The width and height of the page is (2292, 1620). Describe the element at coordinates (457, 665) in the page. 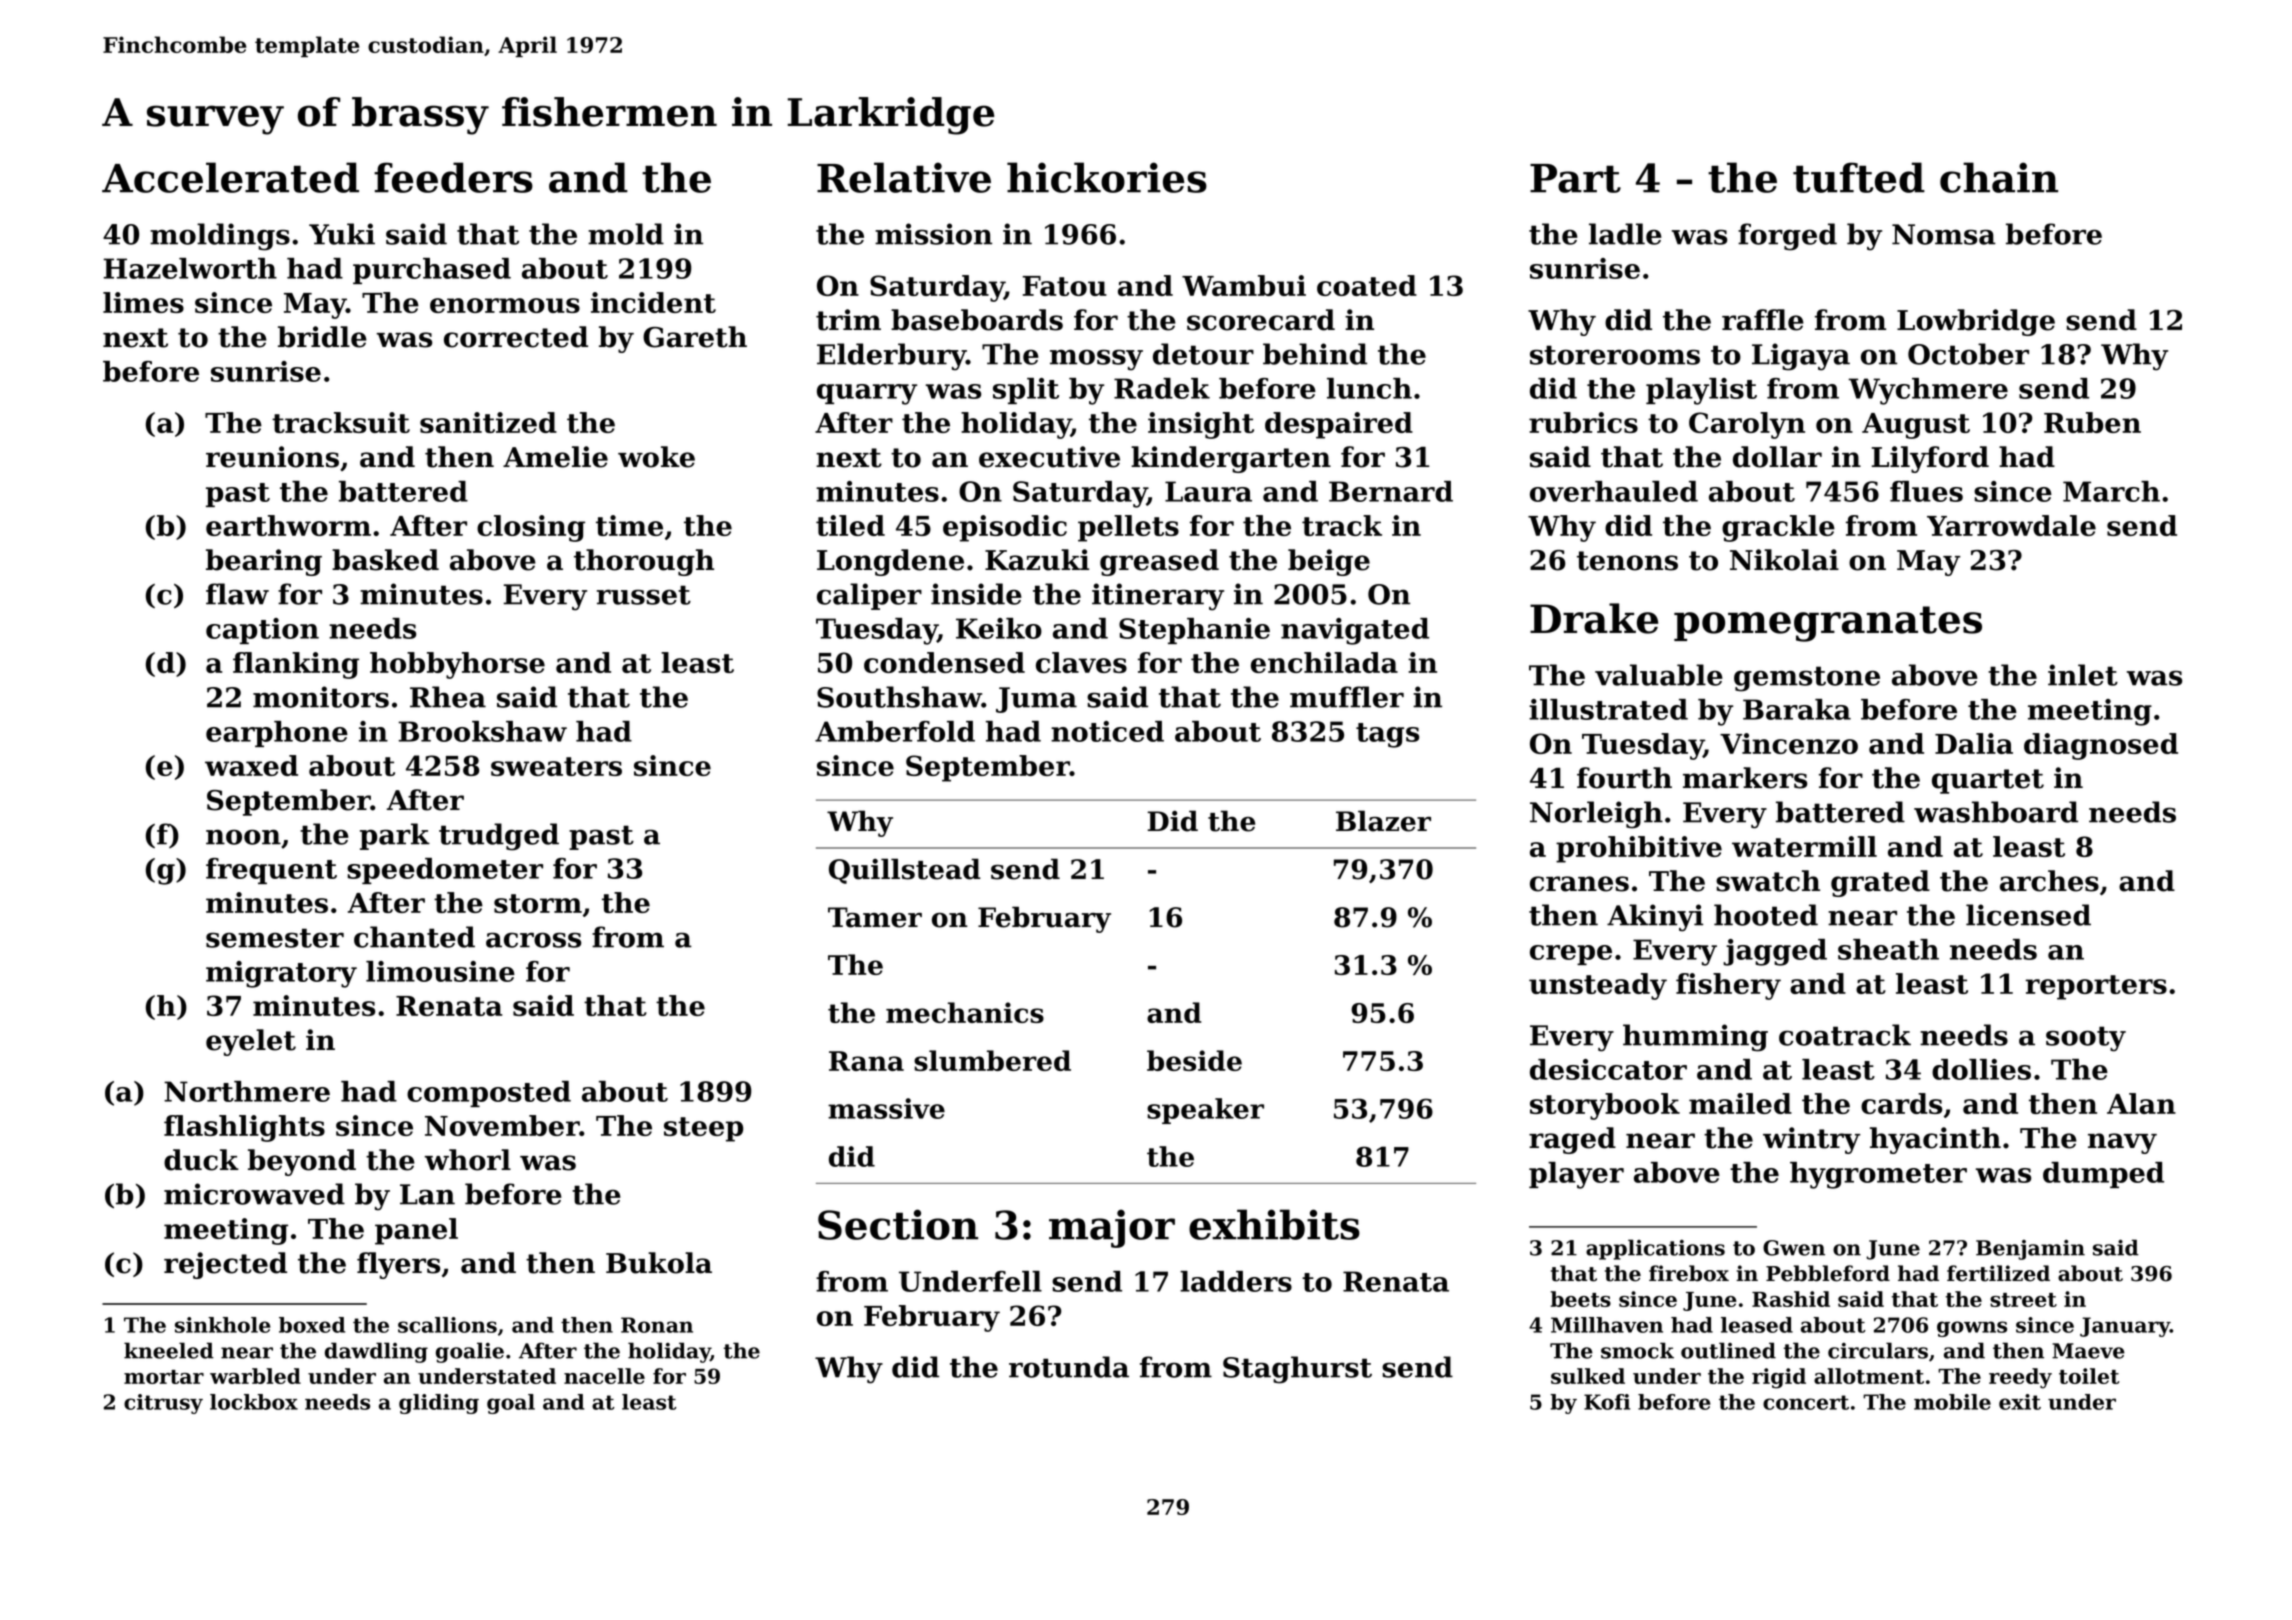

I see `hobbyhorse` at that location.
